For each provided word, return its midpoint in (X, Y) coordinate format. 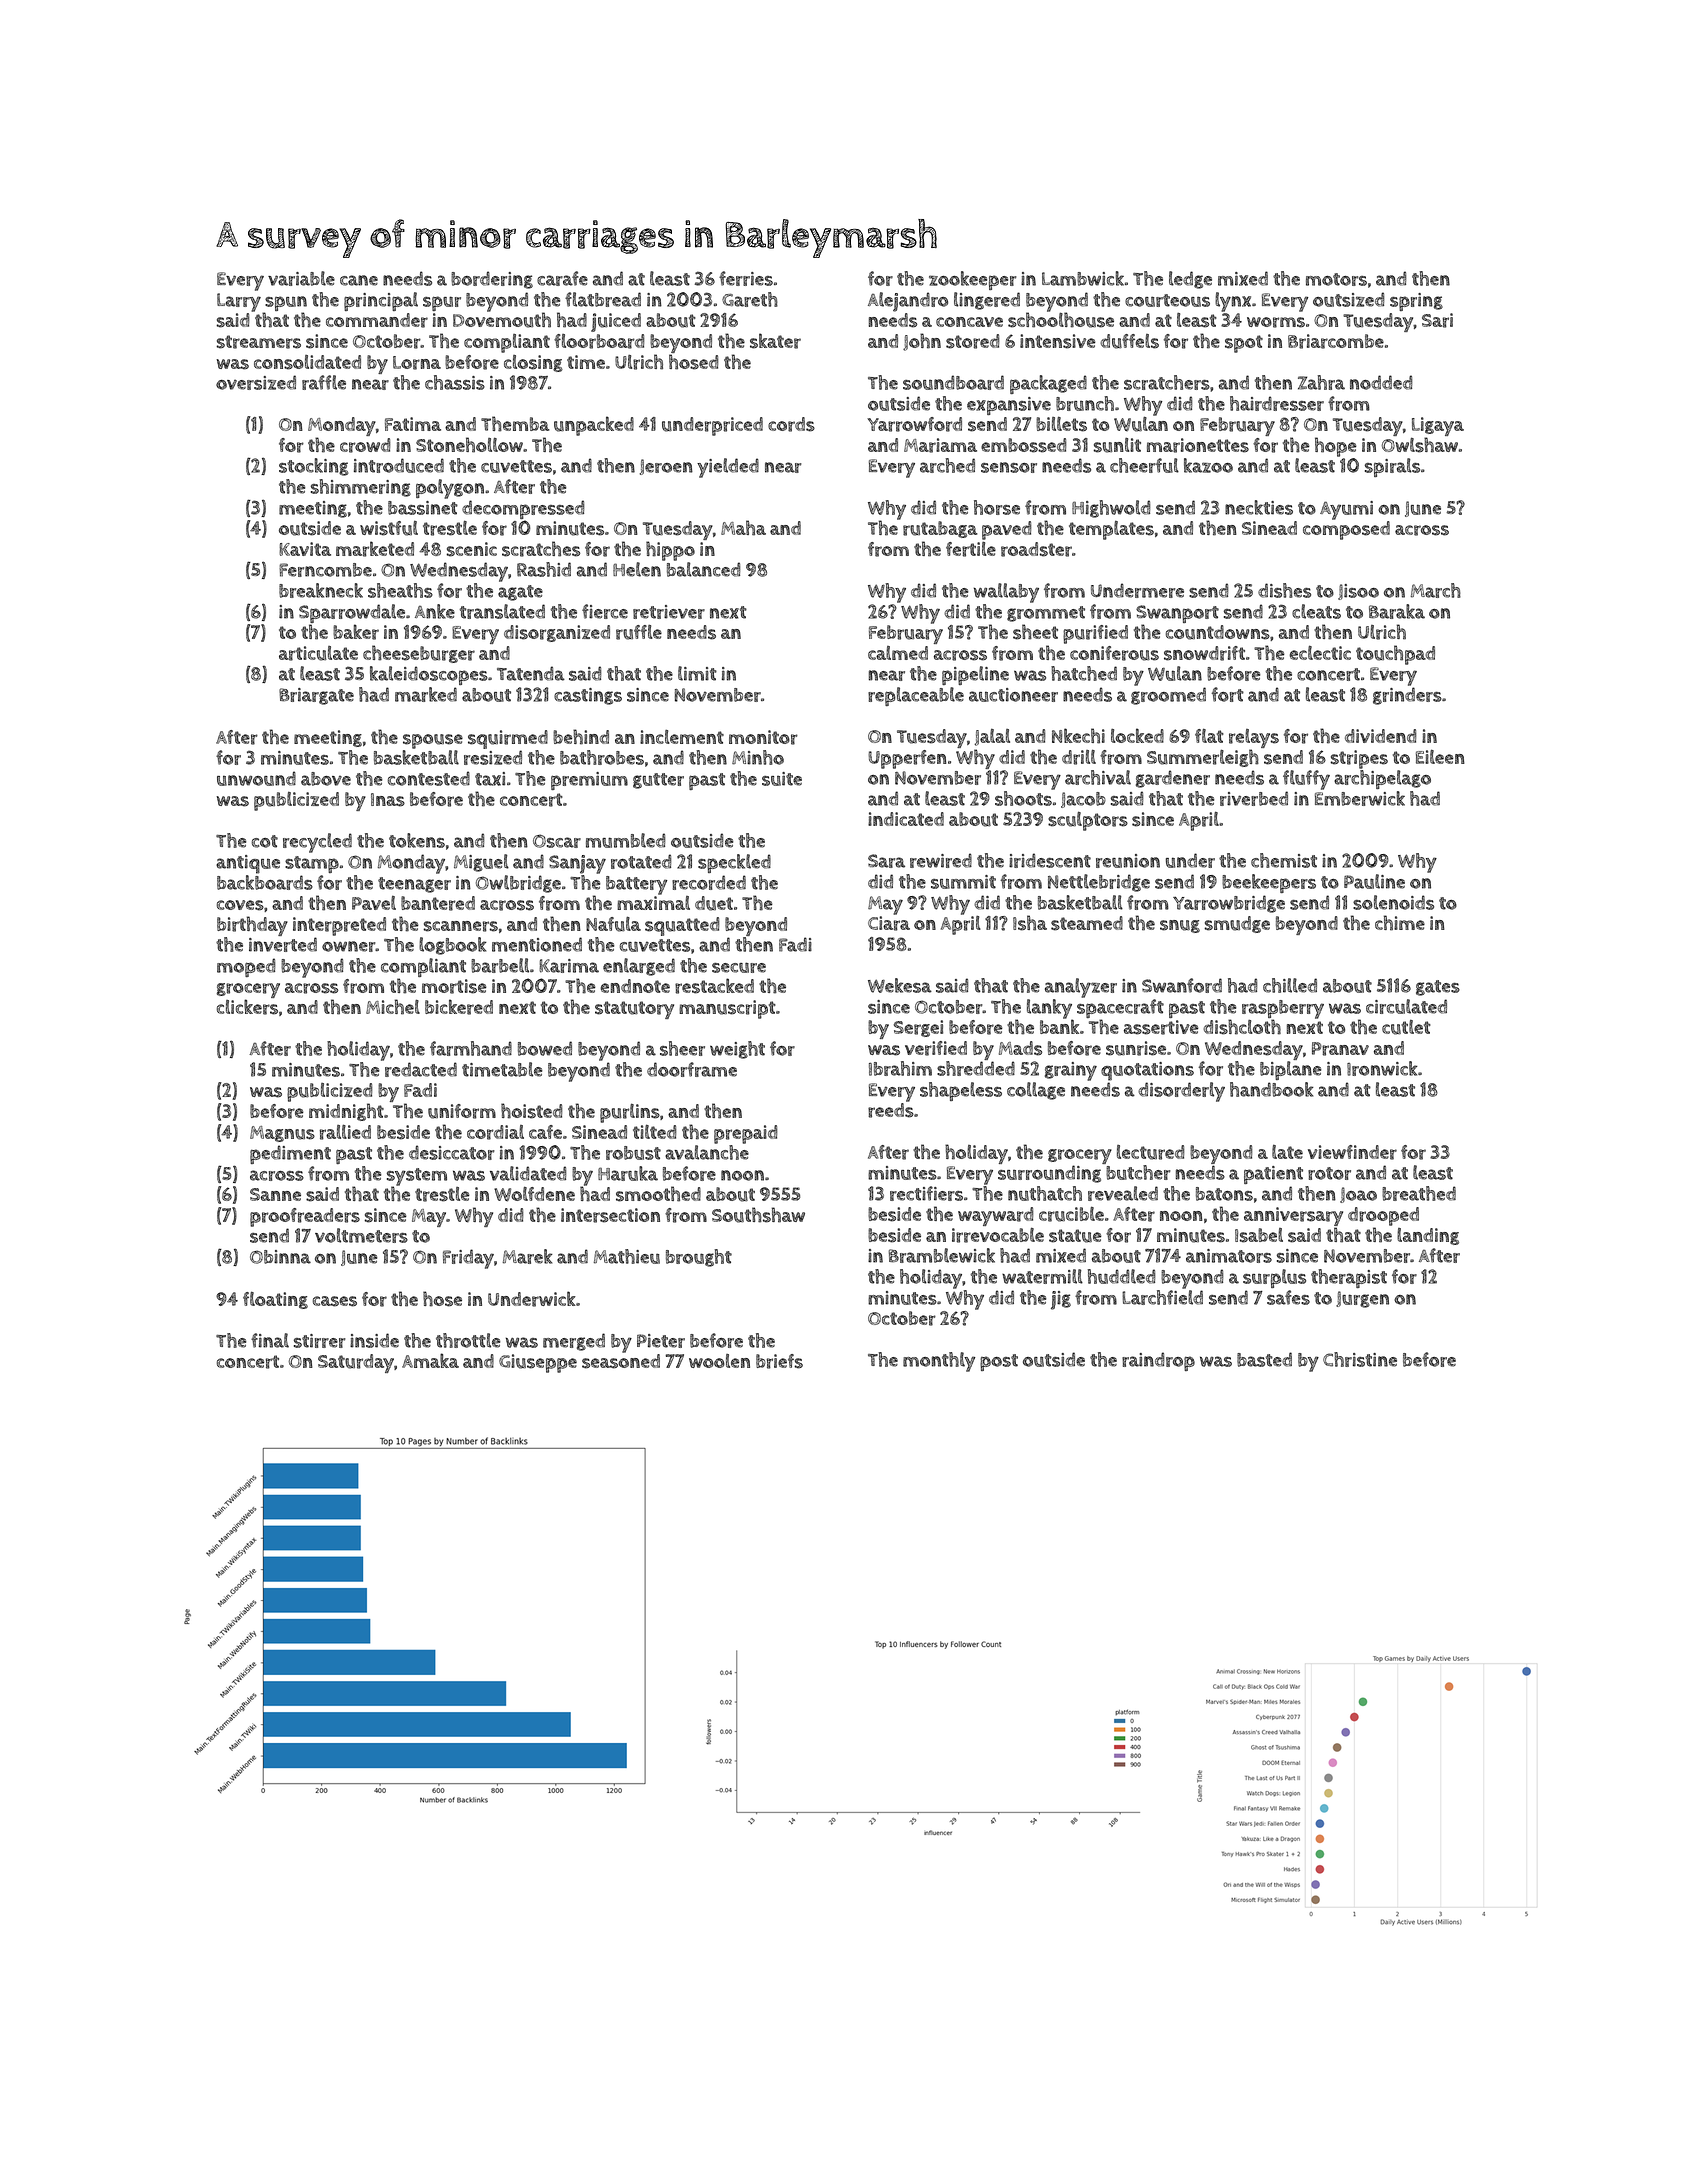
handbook (1271, 1089)
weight (737, 1050)
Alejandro (908, 302)
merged (574, 1342)
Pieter (661, 1341)
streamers (258, 342)
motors (1336, 279)
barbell (500, 965)
